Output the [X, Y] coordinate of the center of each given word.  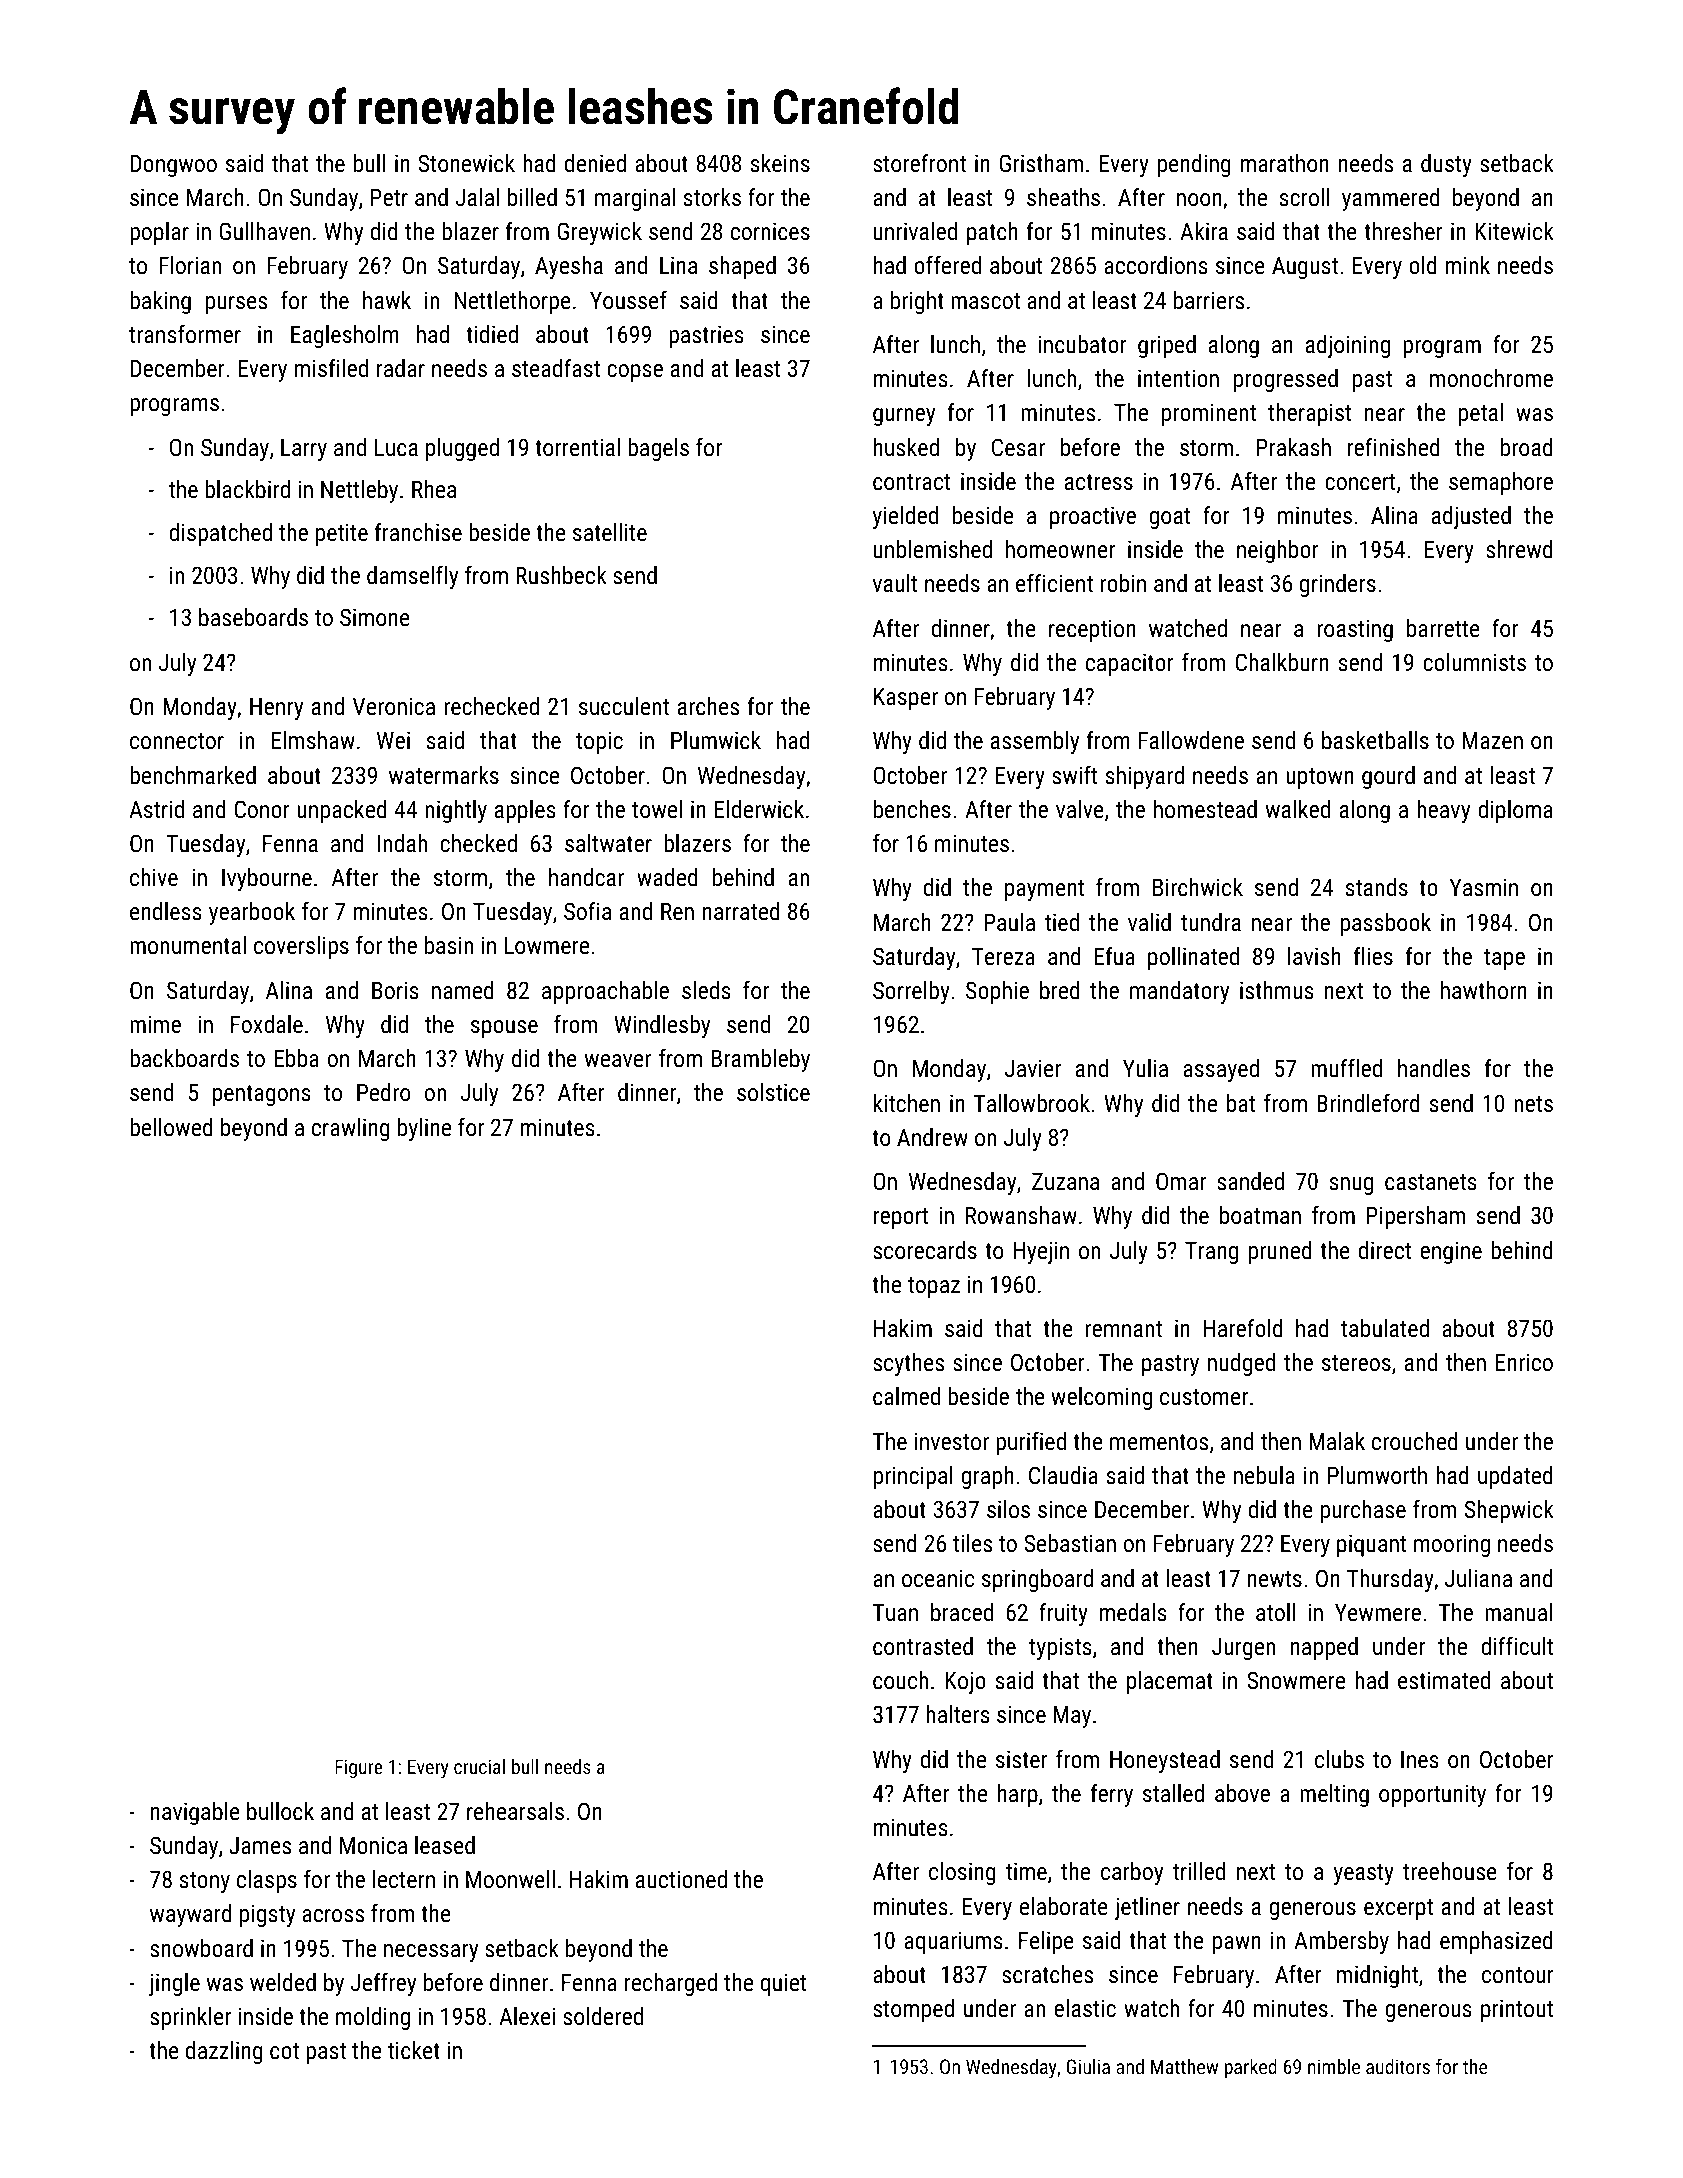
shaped [742, 267]
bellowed [171, 1127]
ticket [414, 2050]
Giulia [1088, 2066]
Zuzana [1065, 1181]
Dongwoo [174, 166]
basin [449, 945]
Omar [1181, 1181]
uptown [1320, 778]
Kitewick [1514, 231]
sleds [706, 990]
